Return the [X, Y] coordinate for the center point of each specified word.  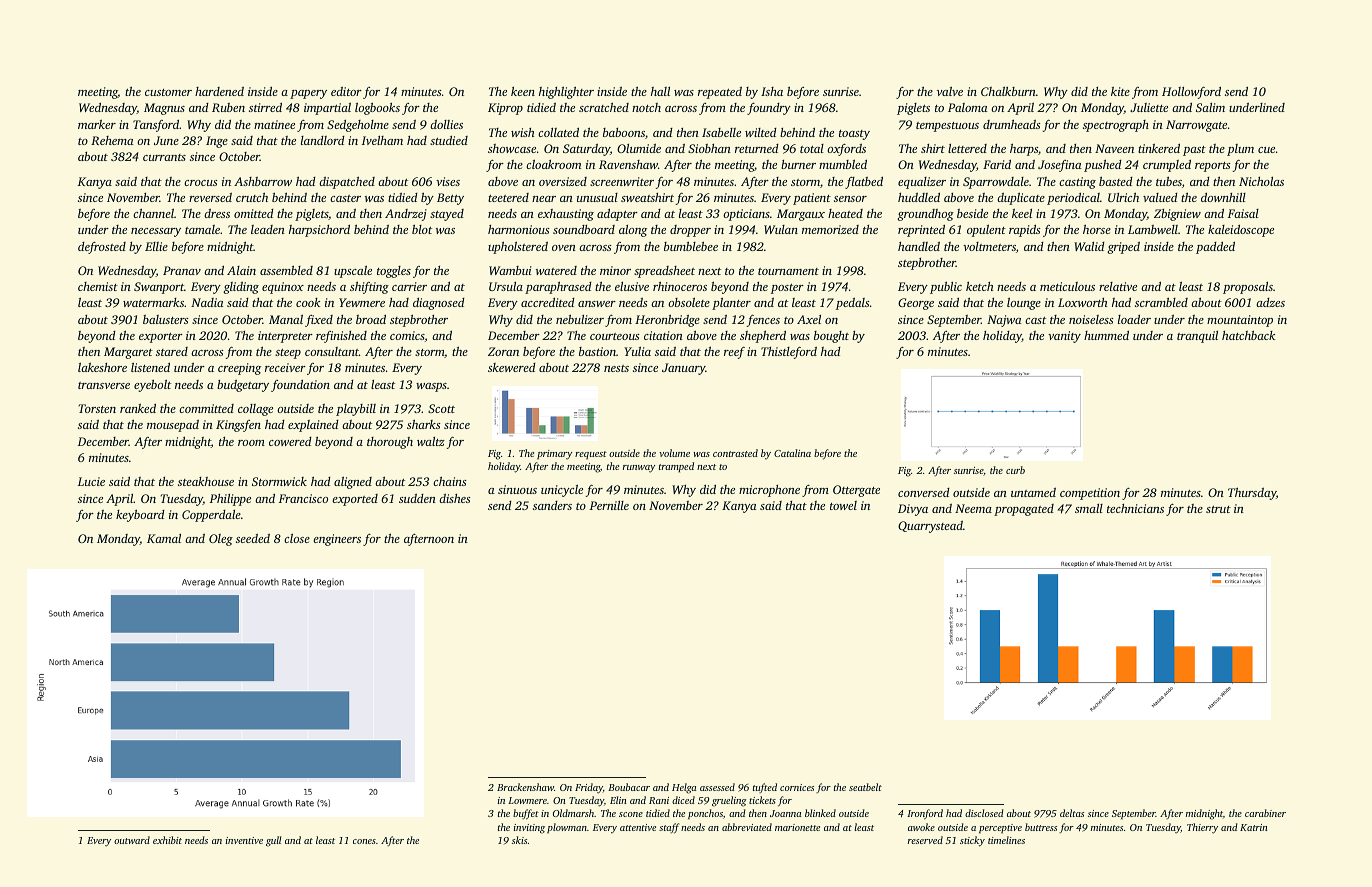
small [1089, 508]
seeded [253, 538]
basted [1116, 181]
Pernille [609, 505]
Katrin [1254, 827]
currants [164, 157]
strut [1218, 509]
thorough [390, 443]
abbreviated [747, 827]
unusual [597, 197]
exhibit [167, 840]
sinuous [517, 489]
